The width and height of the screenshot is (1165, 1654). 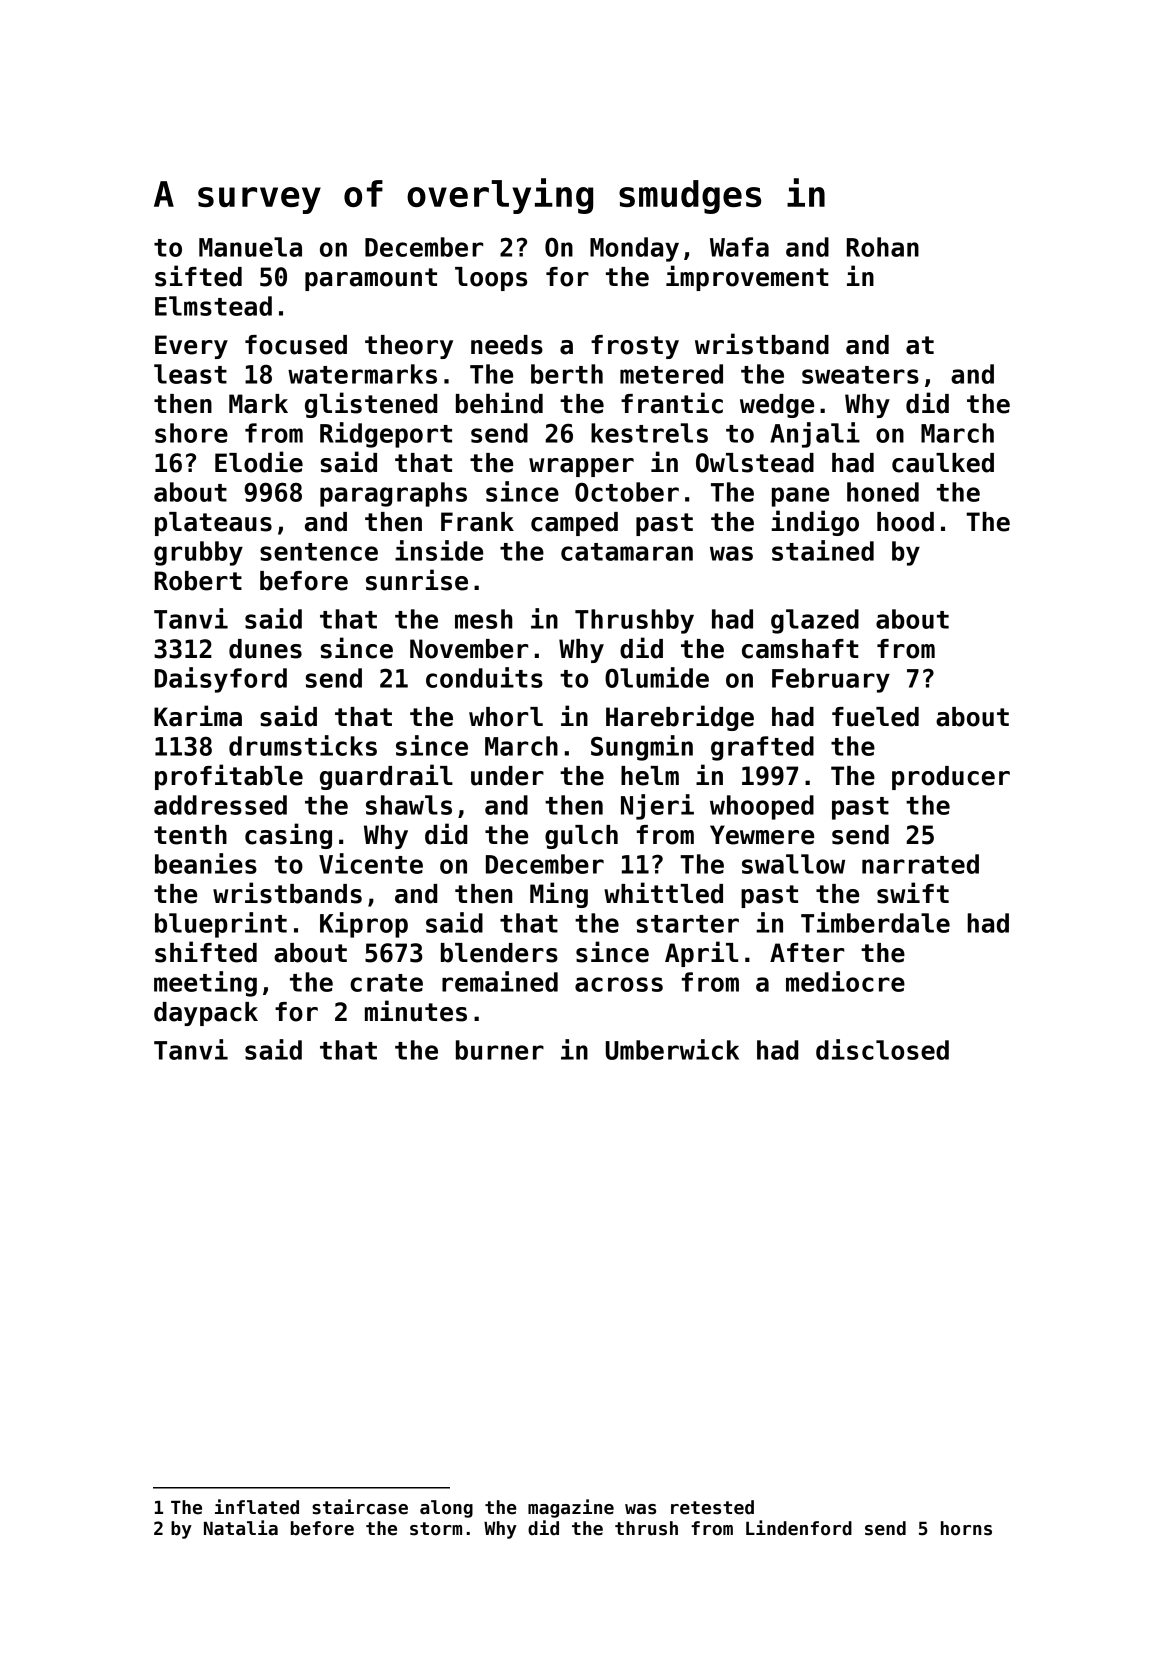 I want to click on Elodie, so click(x=259, y=462).
